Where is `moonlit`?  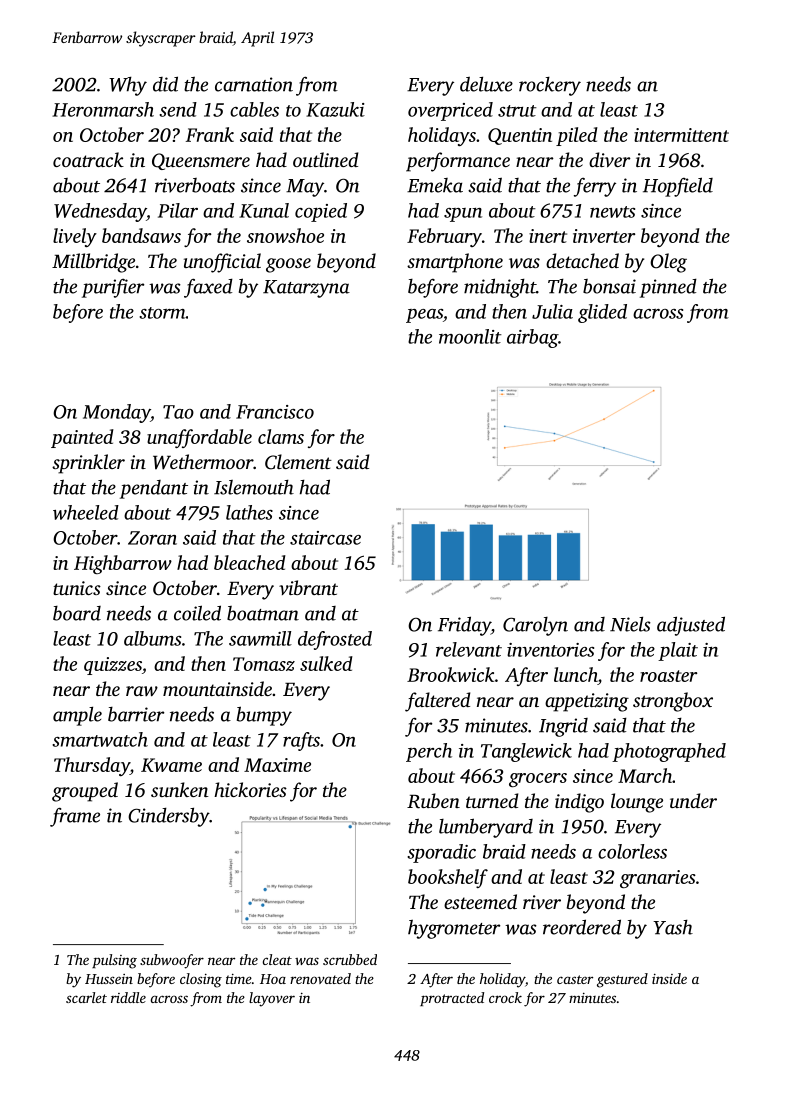 moonlit is located at coordinates (470, 336).
